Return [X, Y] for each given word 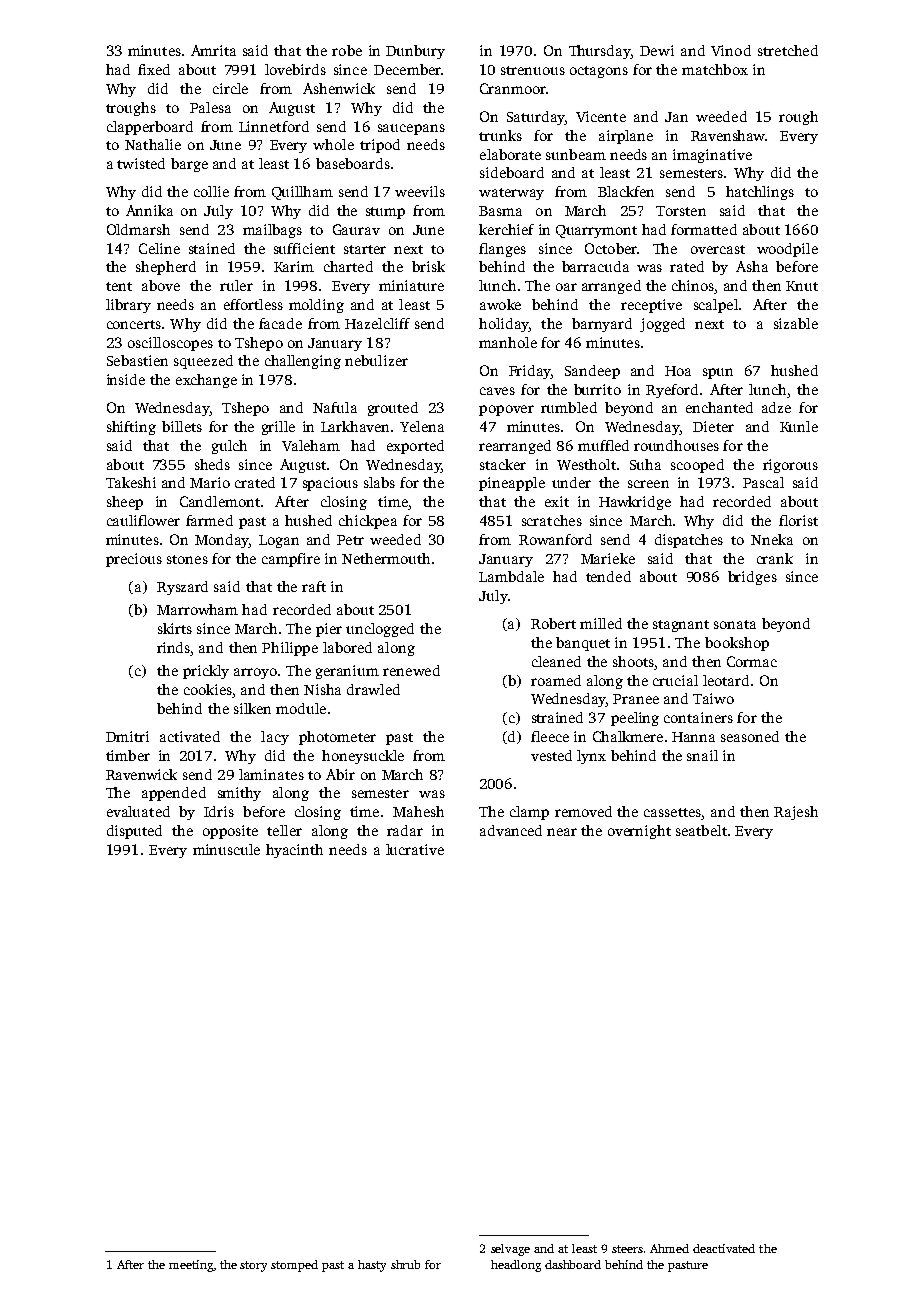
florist [798, 520]
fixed [154, 69]
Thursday [599, 52]
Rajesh [796, 813]
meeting [191, 1266]
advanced [511, 830]
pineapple [512, 484]
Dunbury [415, 52]
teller [284, 830]
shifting [131, 428]
